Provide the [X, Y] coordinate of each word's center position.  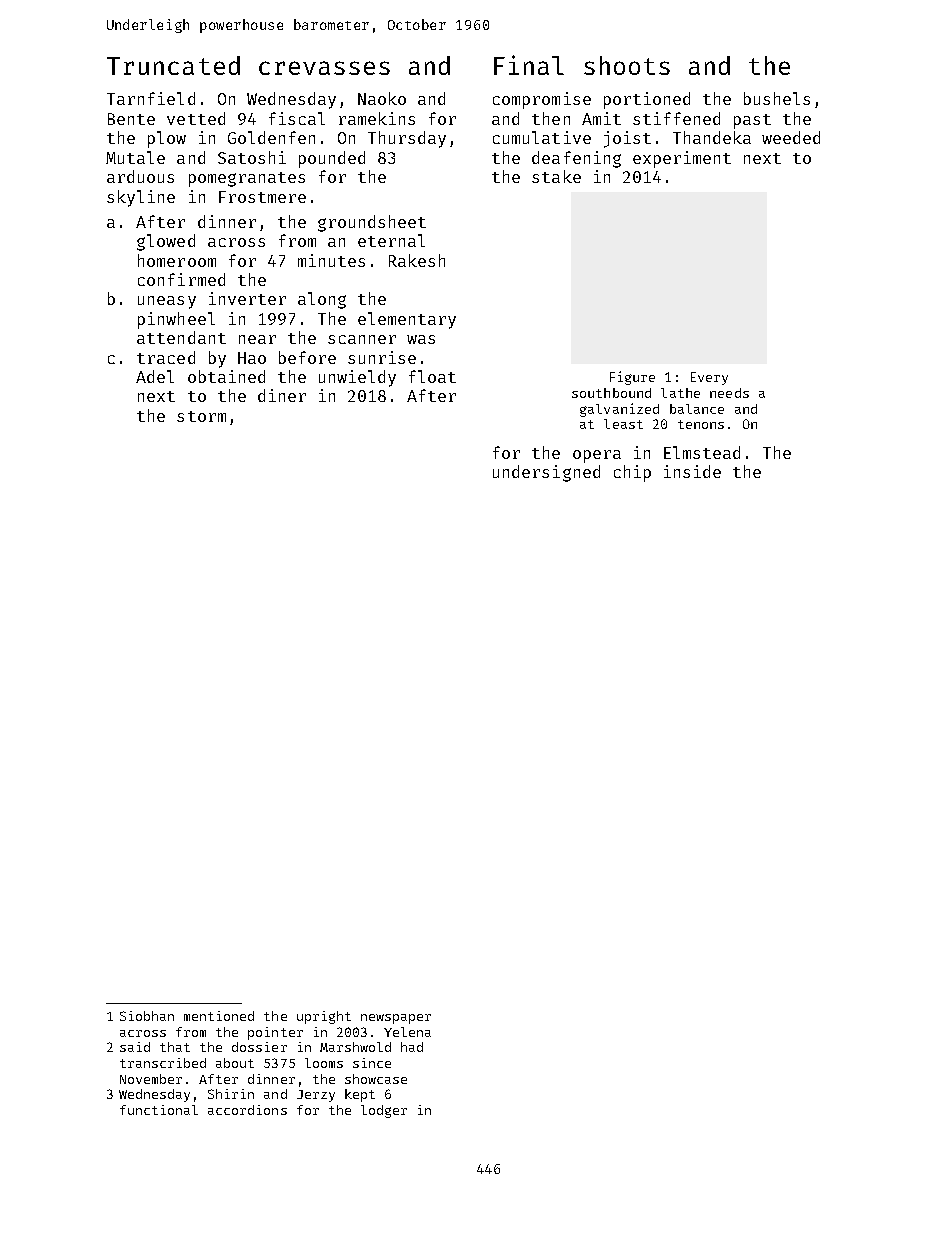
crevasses [324, 68]
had [412, 1047]
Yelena [407, 1032]
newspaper [396, 1019]
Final [529, 65]
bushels [777, 98]
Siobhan [147, 1016]
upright [324, 1017]
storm [201, 416]
